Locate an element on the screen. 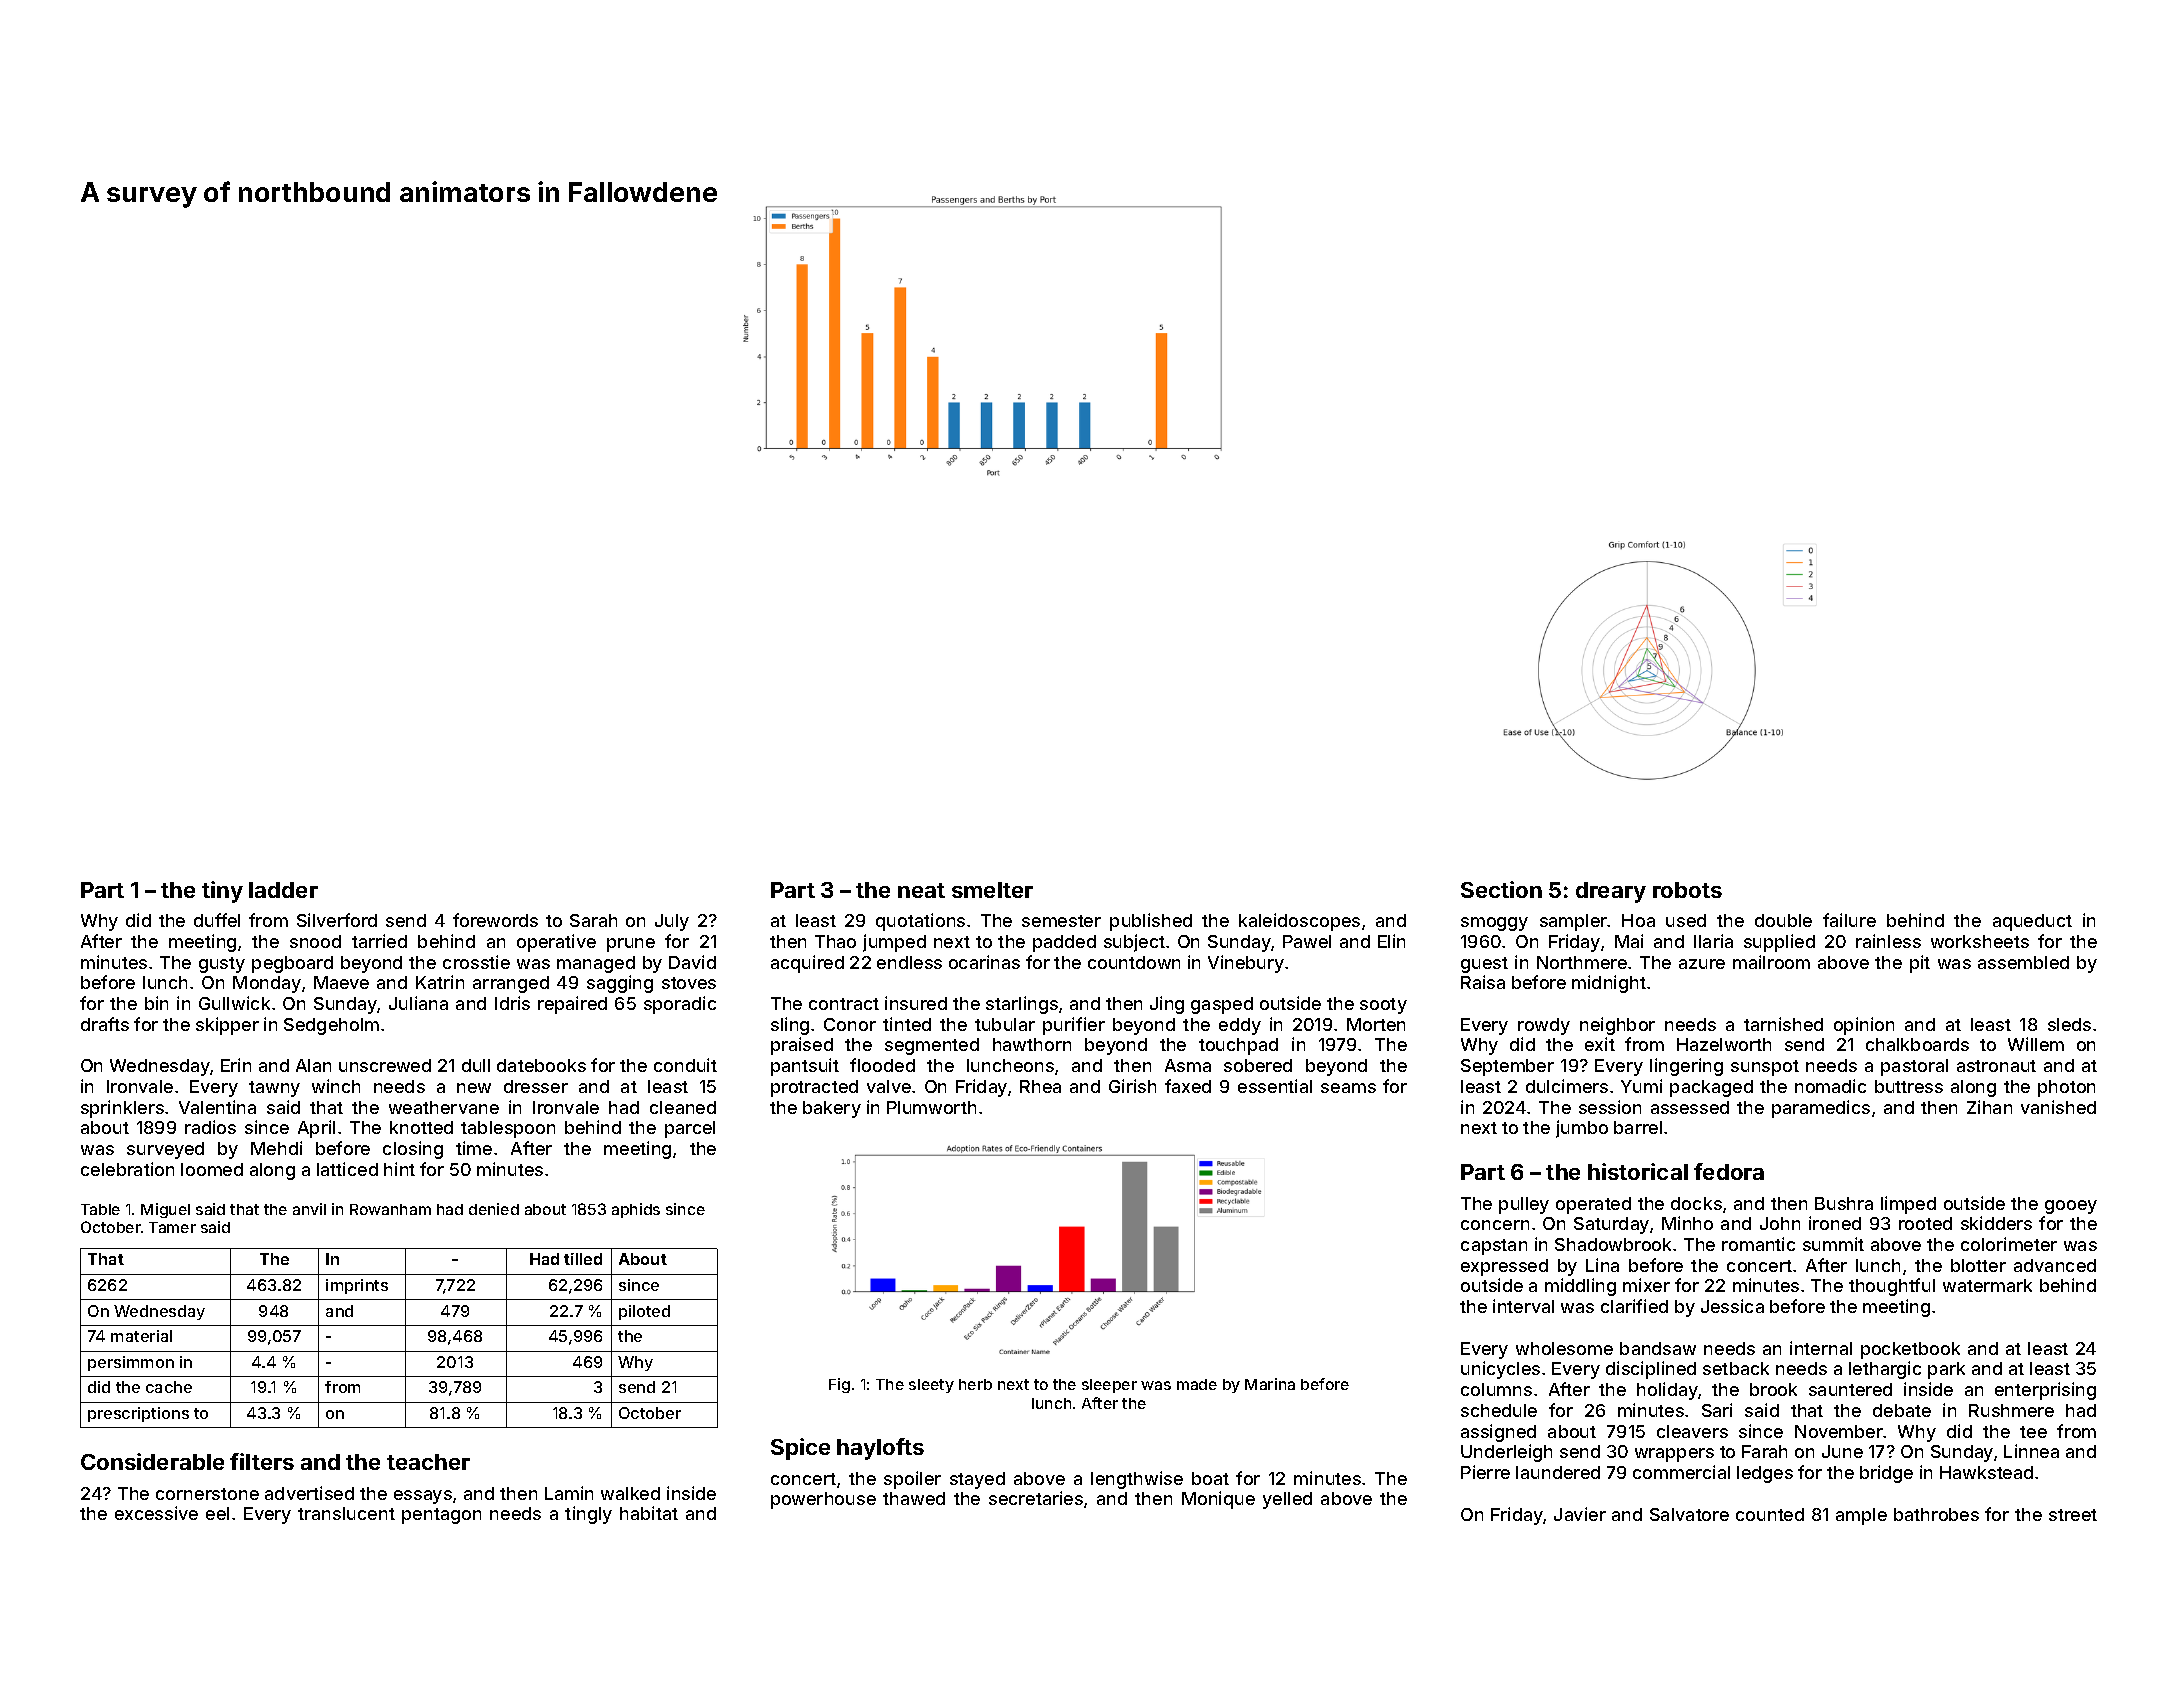  boat is located at coordinates (1210, 1478).
